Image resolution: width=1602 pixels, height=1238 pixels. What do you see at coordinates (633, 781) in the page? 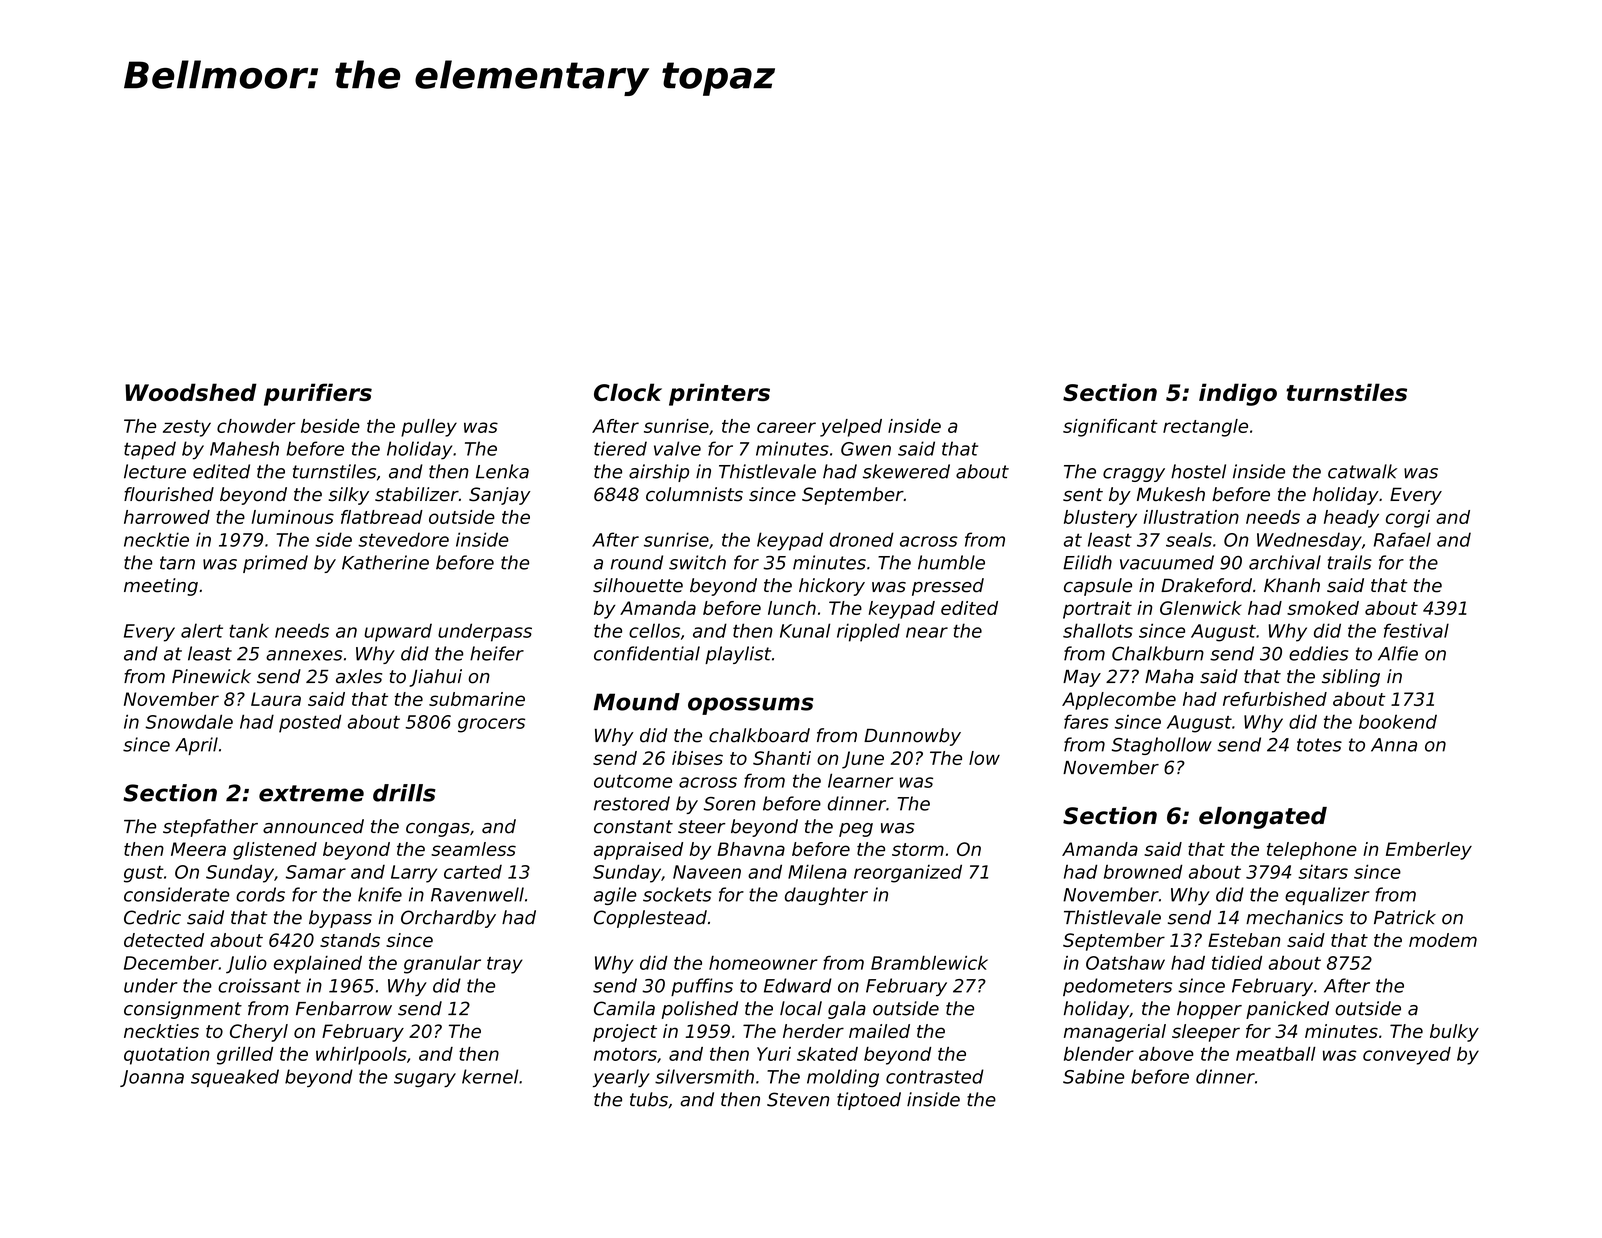
I see `outcome` at bounding box center [633, 781].
